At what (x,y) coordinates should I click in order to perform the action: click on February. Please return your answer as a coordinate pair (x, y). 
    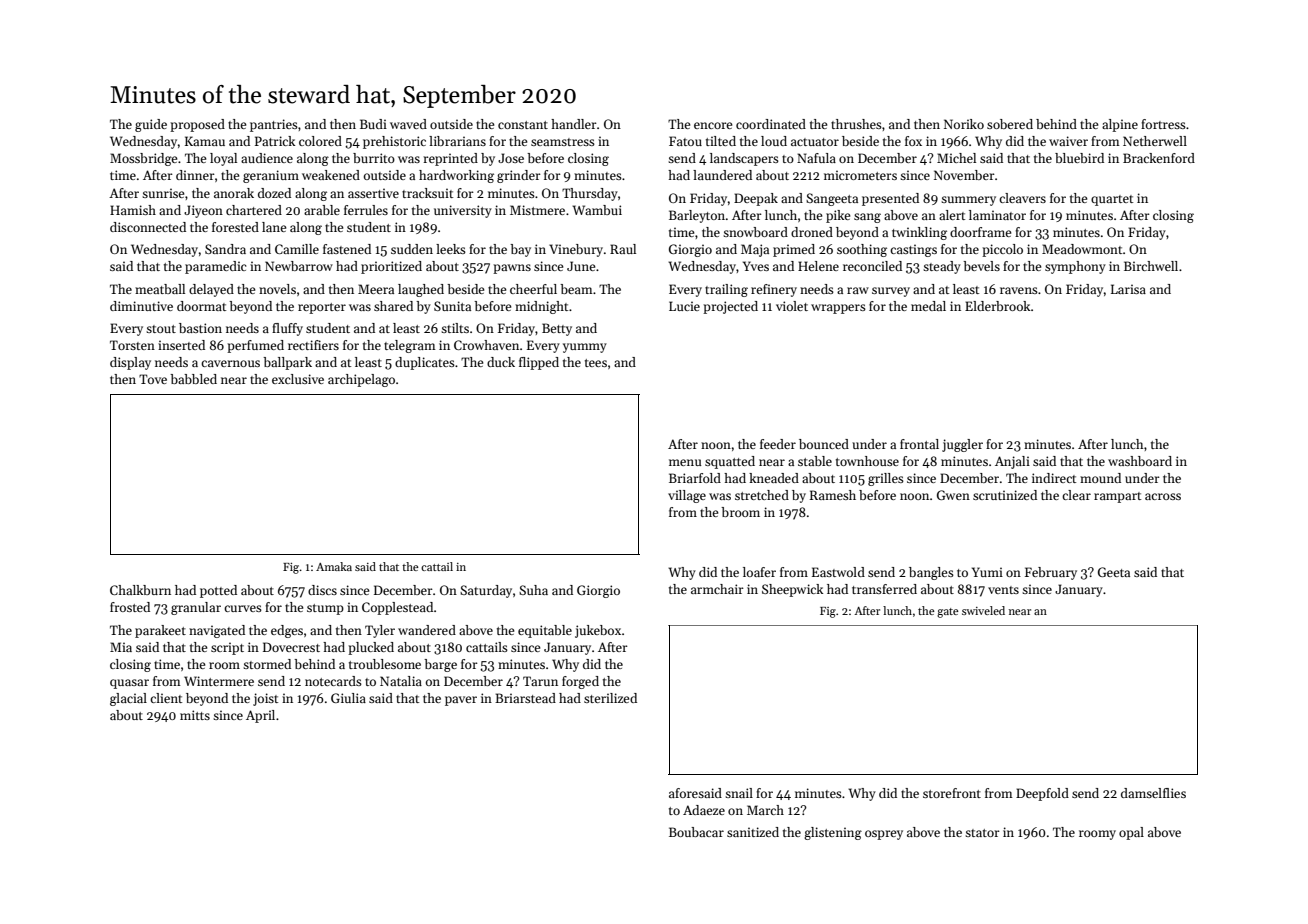
    Looking at the image, I should click on (1051, 573).
